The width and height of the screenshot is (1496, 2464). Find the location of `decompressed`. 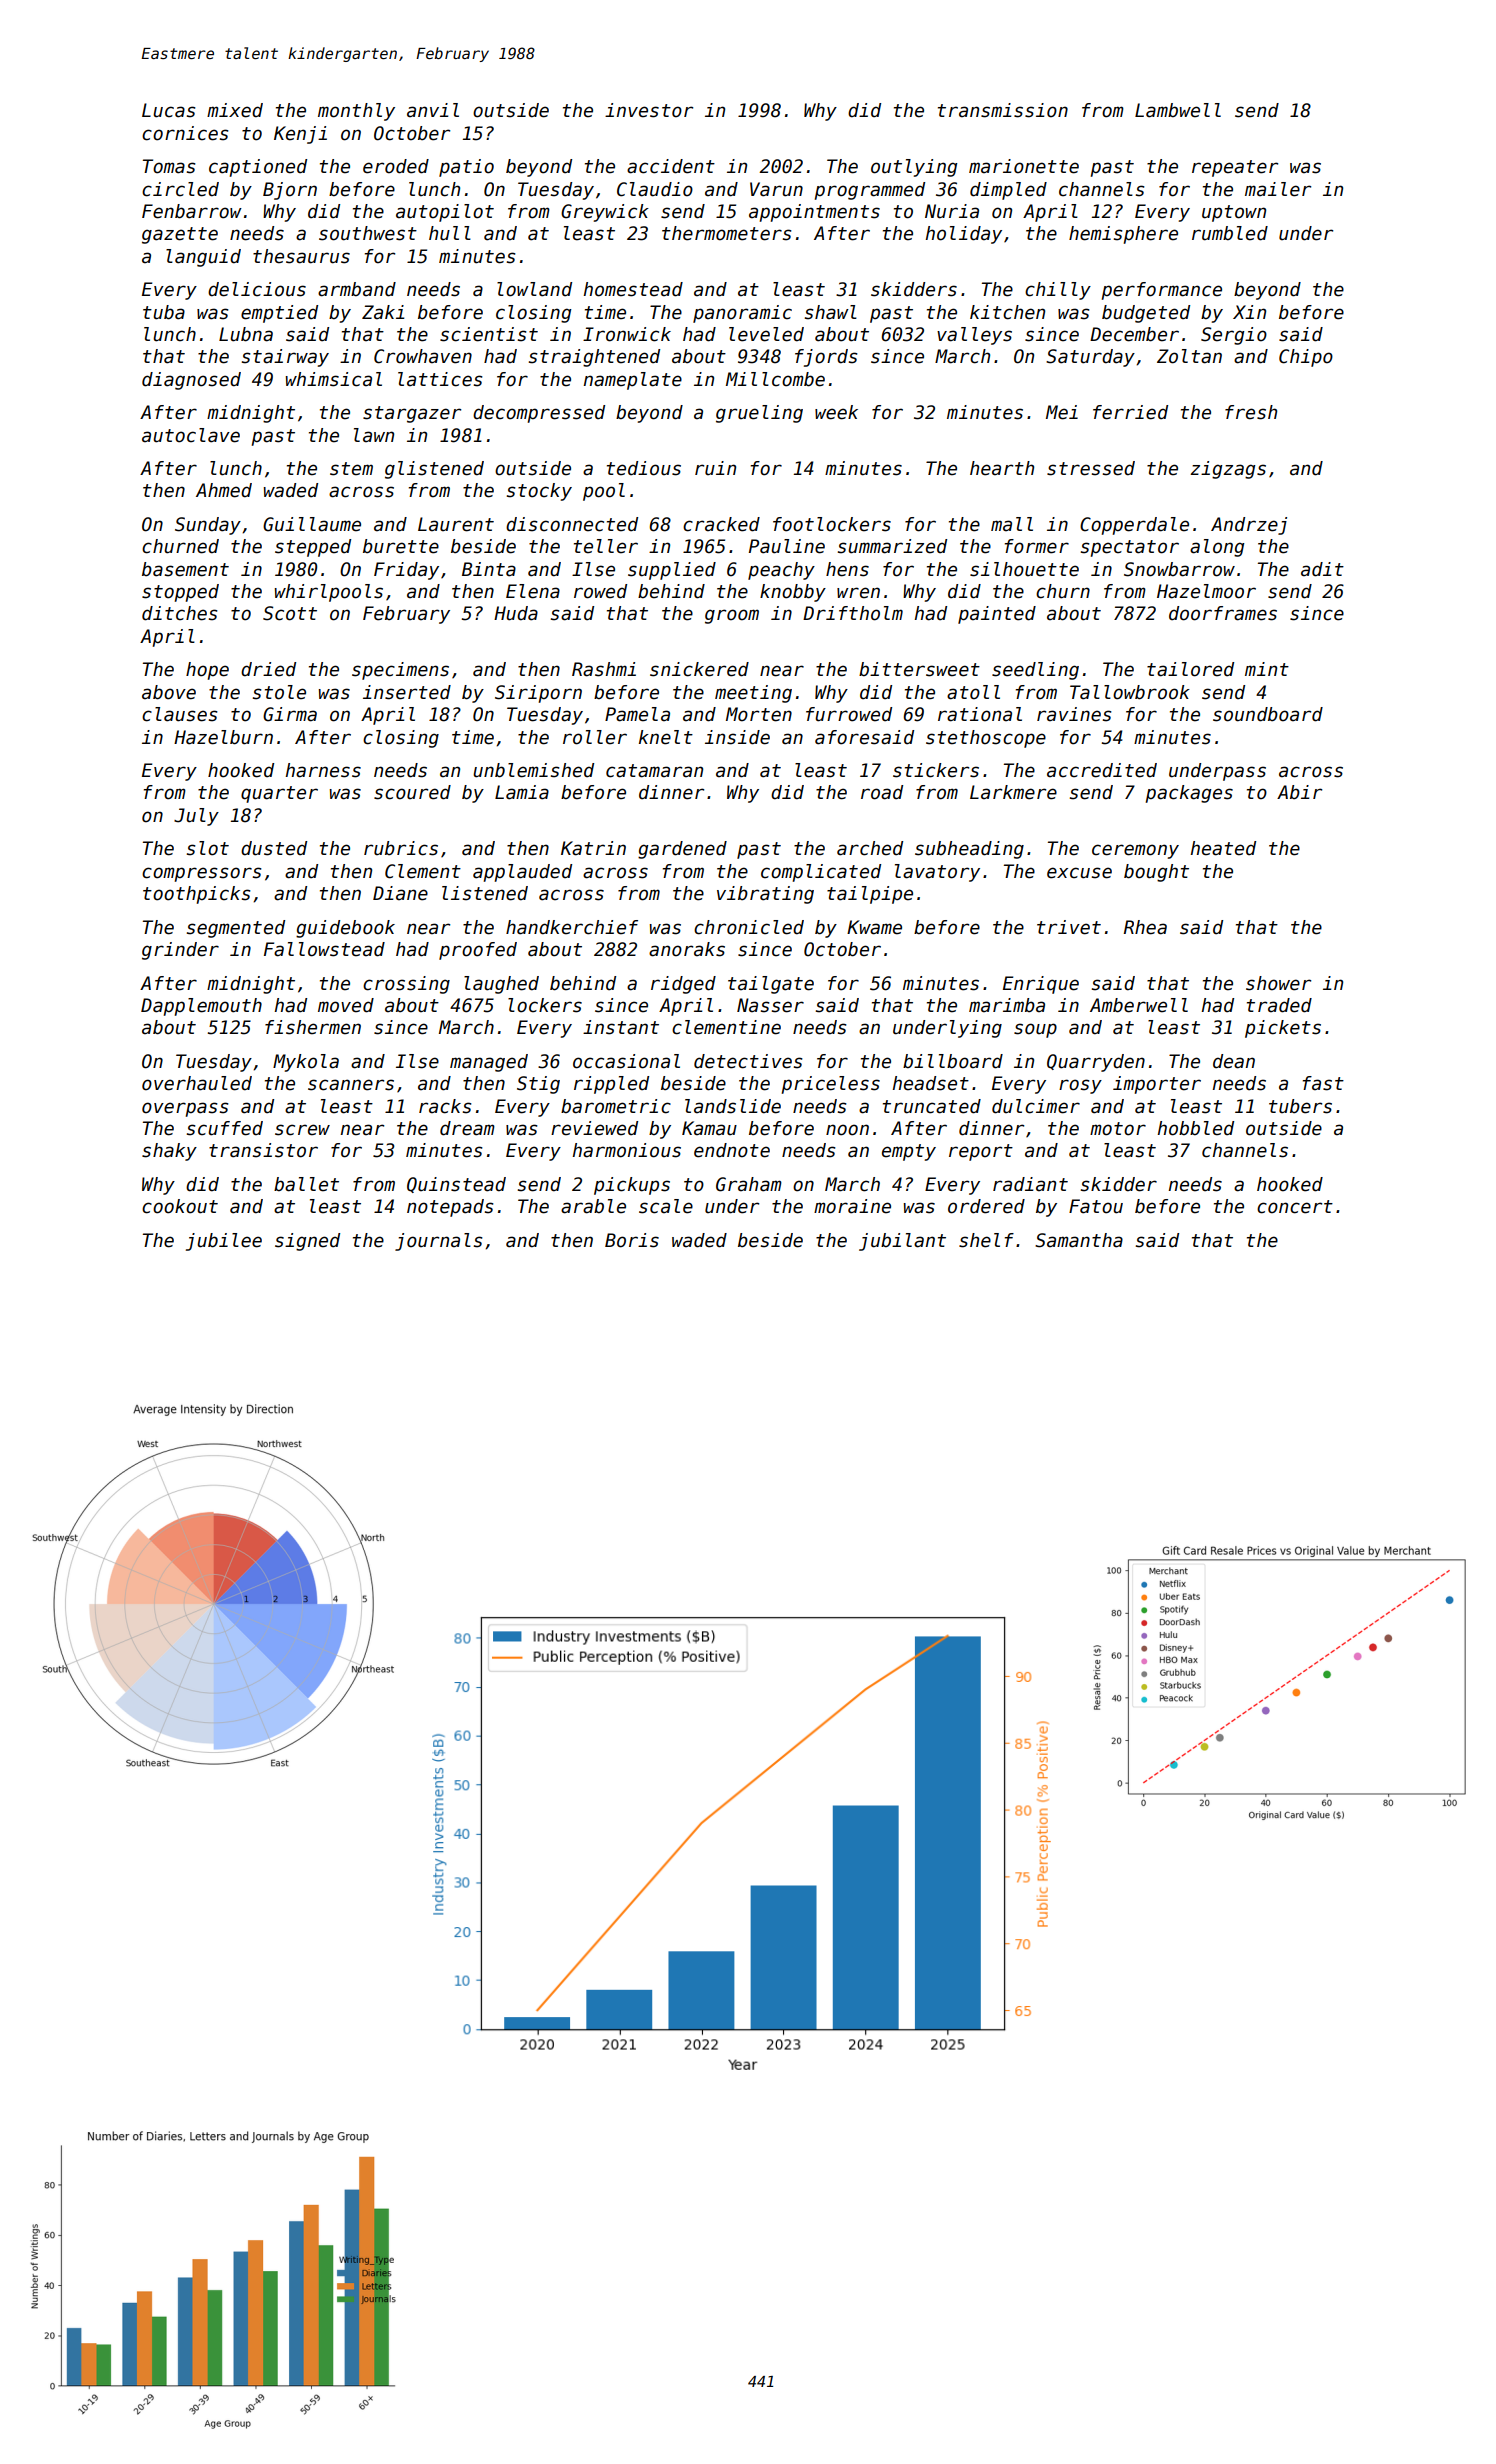

decompressed is located at coordinates (539, 414).
